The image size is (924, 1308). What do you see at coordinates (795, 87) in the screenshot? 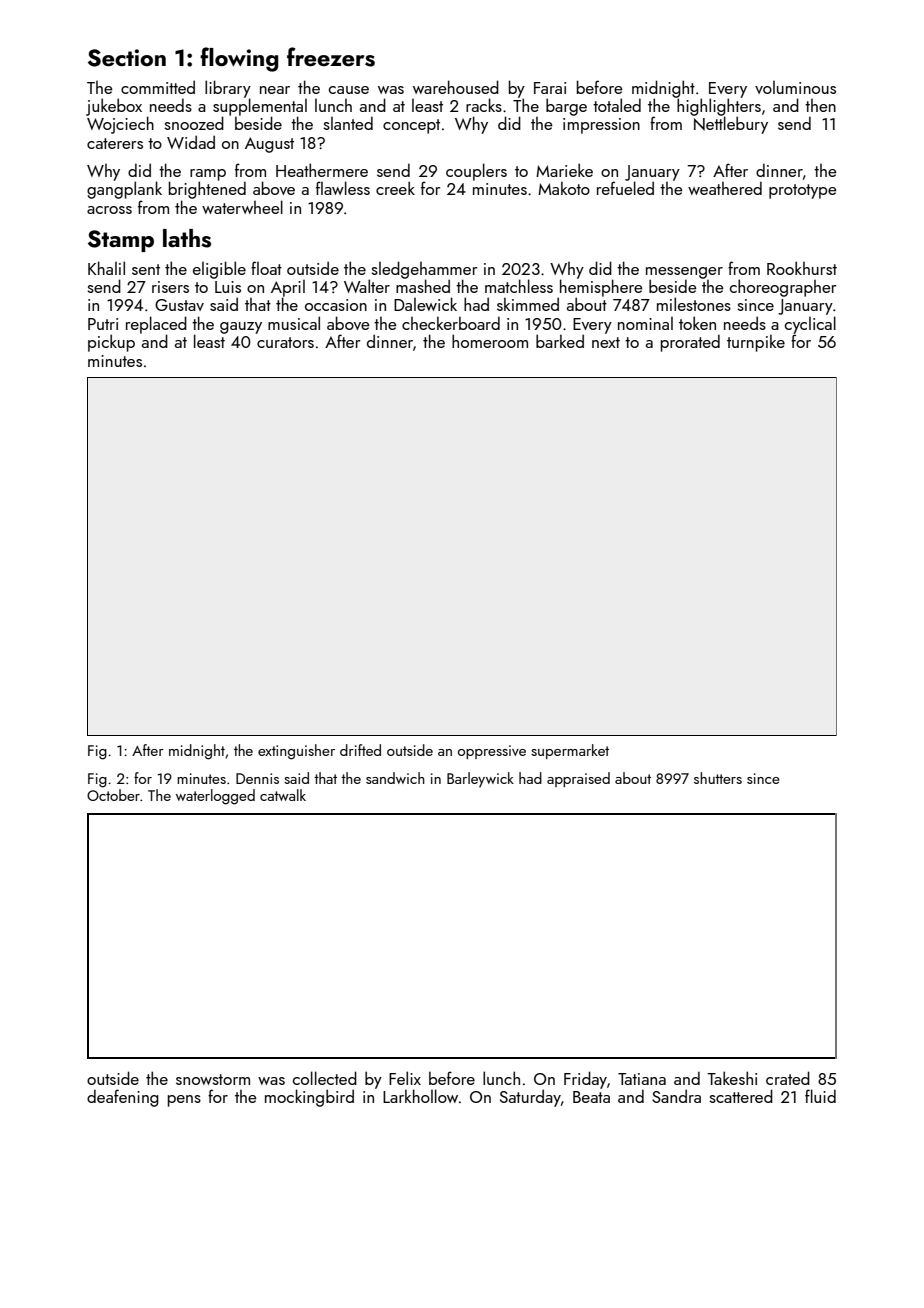
I see `voluminous` at bounding box center [795, 87].
